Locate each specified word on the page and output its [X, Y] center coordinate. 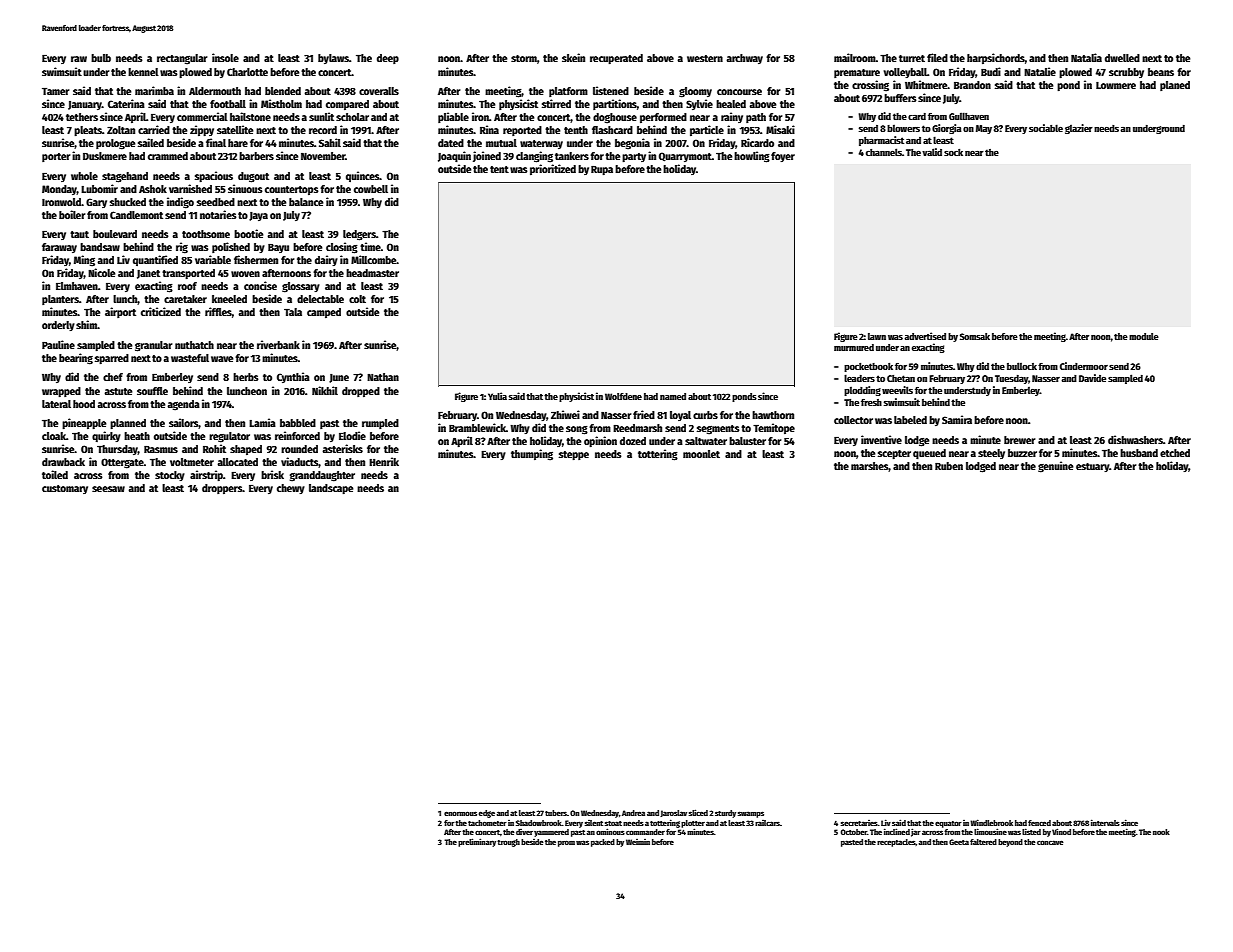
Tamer [55, 91]
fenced [1039, 823]
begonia [632, 144]
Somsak [975, 336]
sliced [698, 812]
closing [342, 248]
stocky [170, 476]
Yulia [497, 396]
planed [1175, 86]
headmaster [372, 273]
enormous [460, 813]
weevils [897, 390]
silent [594, 823]
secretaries [859, 823]
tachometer [487, 823]
